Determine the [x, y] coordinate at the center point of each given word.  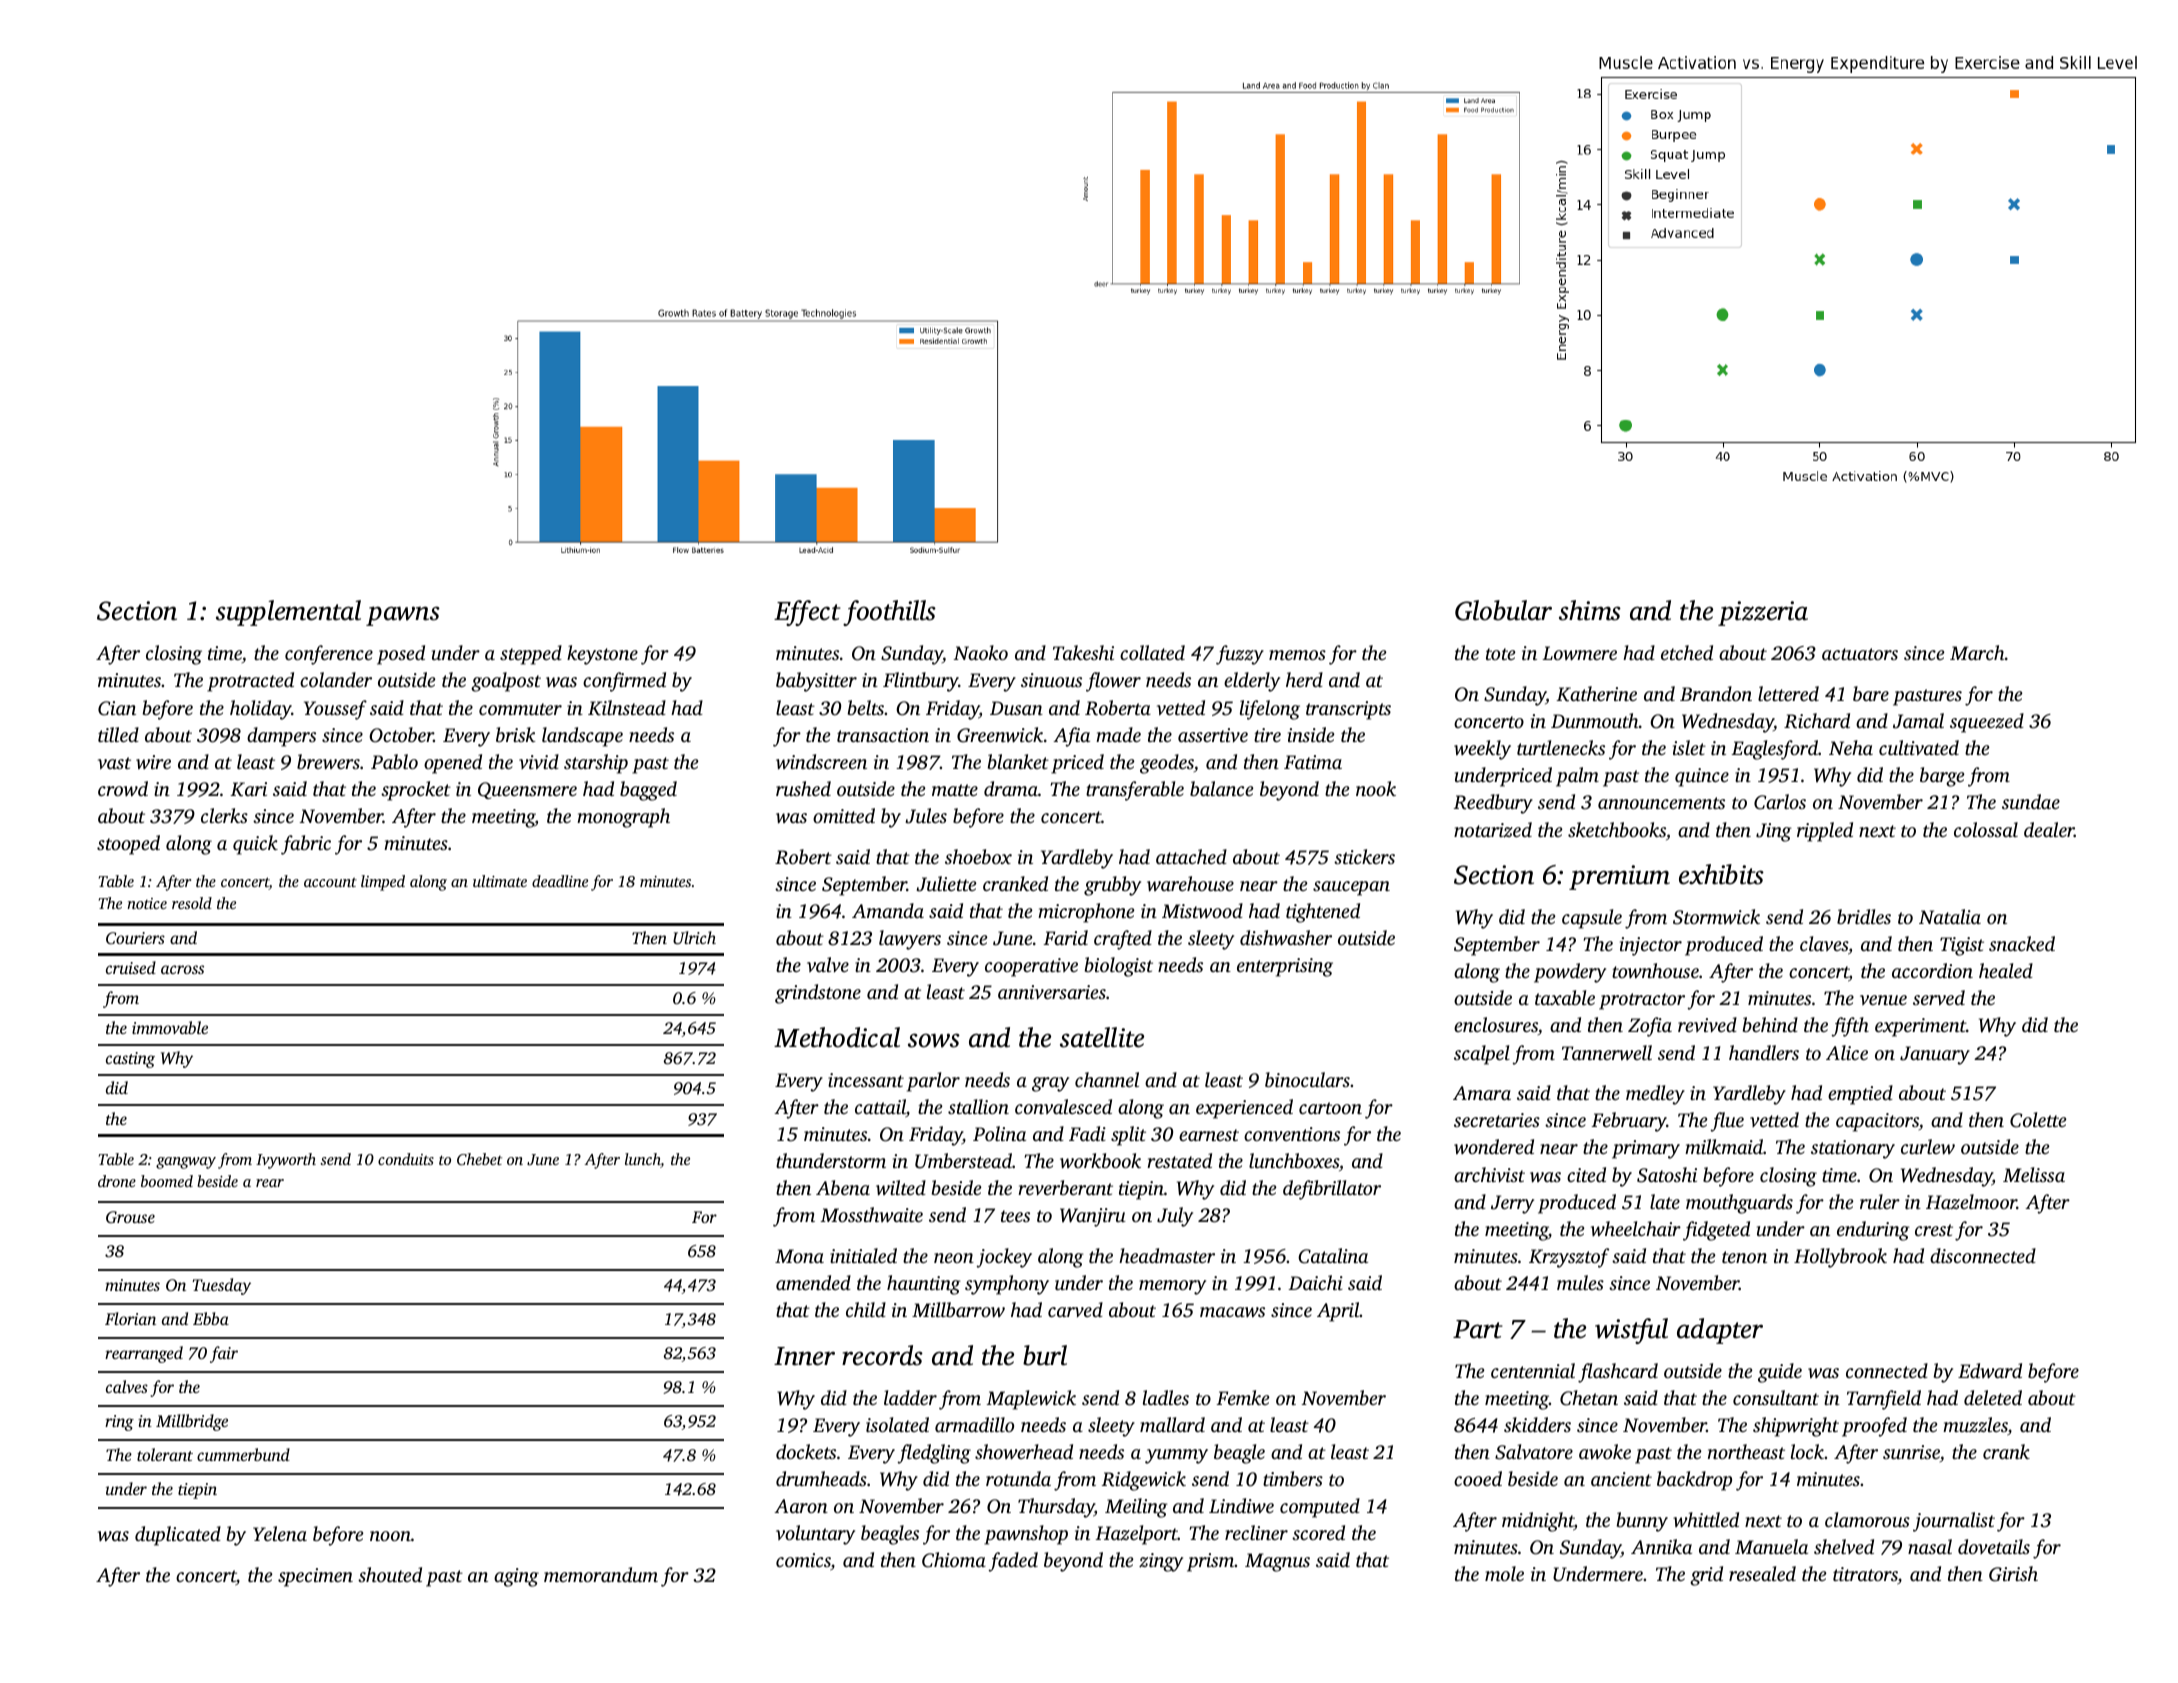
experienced [1244, 1109]
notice [147, 903]
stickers [1364, 856]
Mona [799, 1256]
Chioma [954, 1560]
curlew [1928, 1147]
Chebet [479, 1159]
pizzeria [1763, 613]
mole [1504, 1573]
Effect [807, 613]
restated [1179, 1160]
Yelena [280, 1533]
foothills [889, 613]
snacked [2022, 943]
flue [1727, 1122]
